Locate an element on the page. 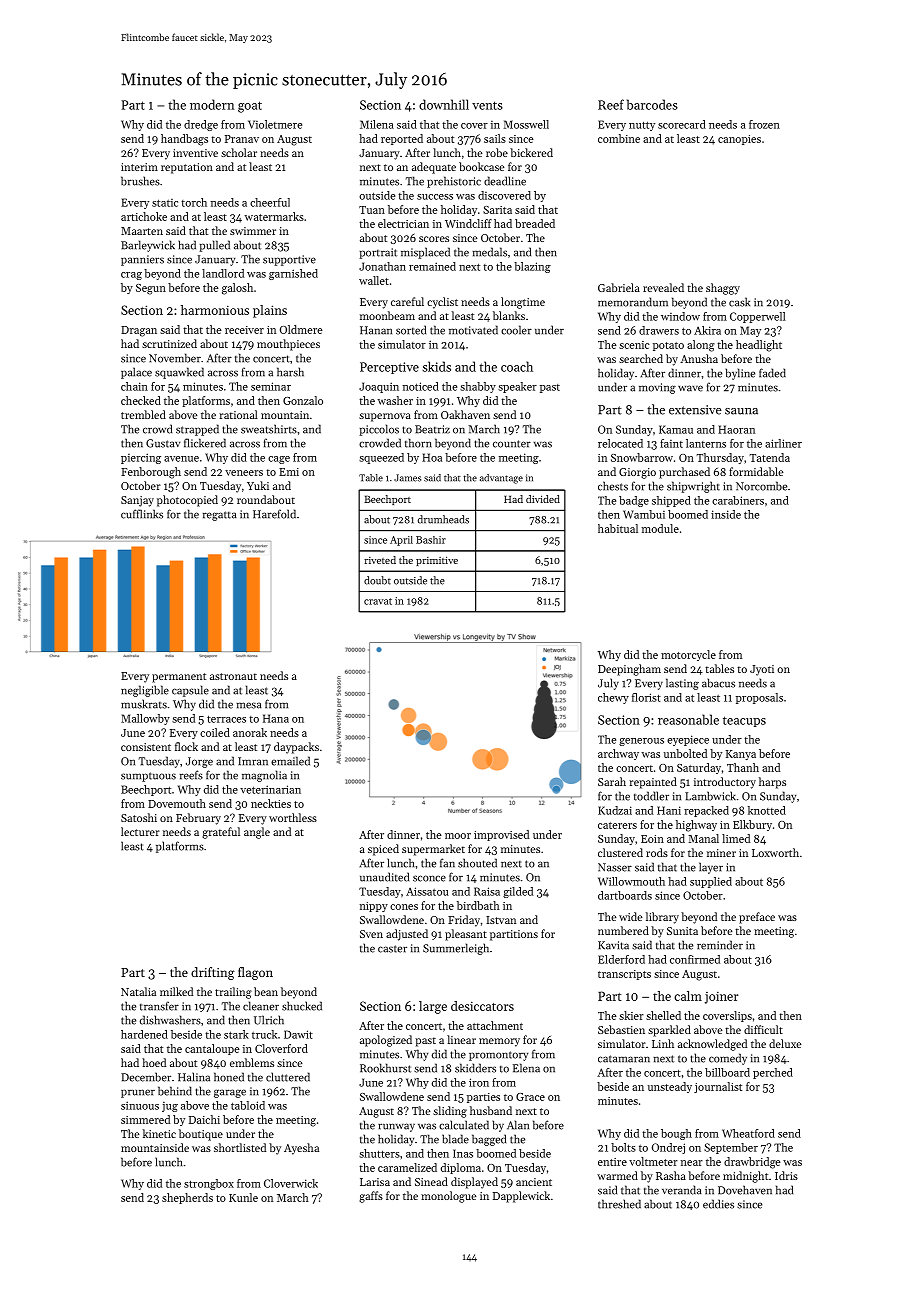  truck is located at coordinates (264, 1034).
